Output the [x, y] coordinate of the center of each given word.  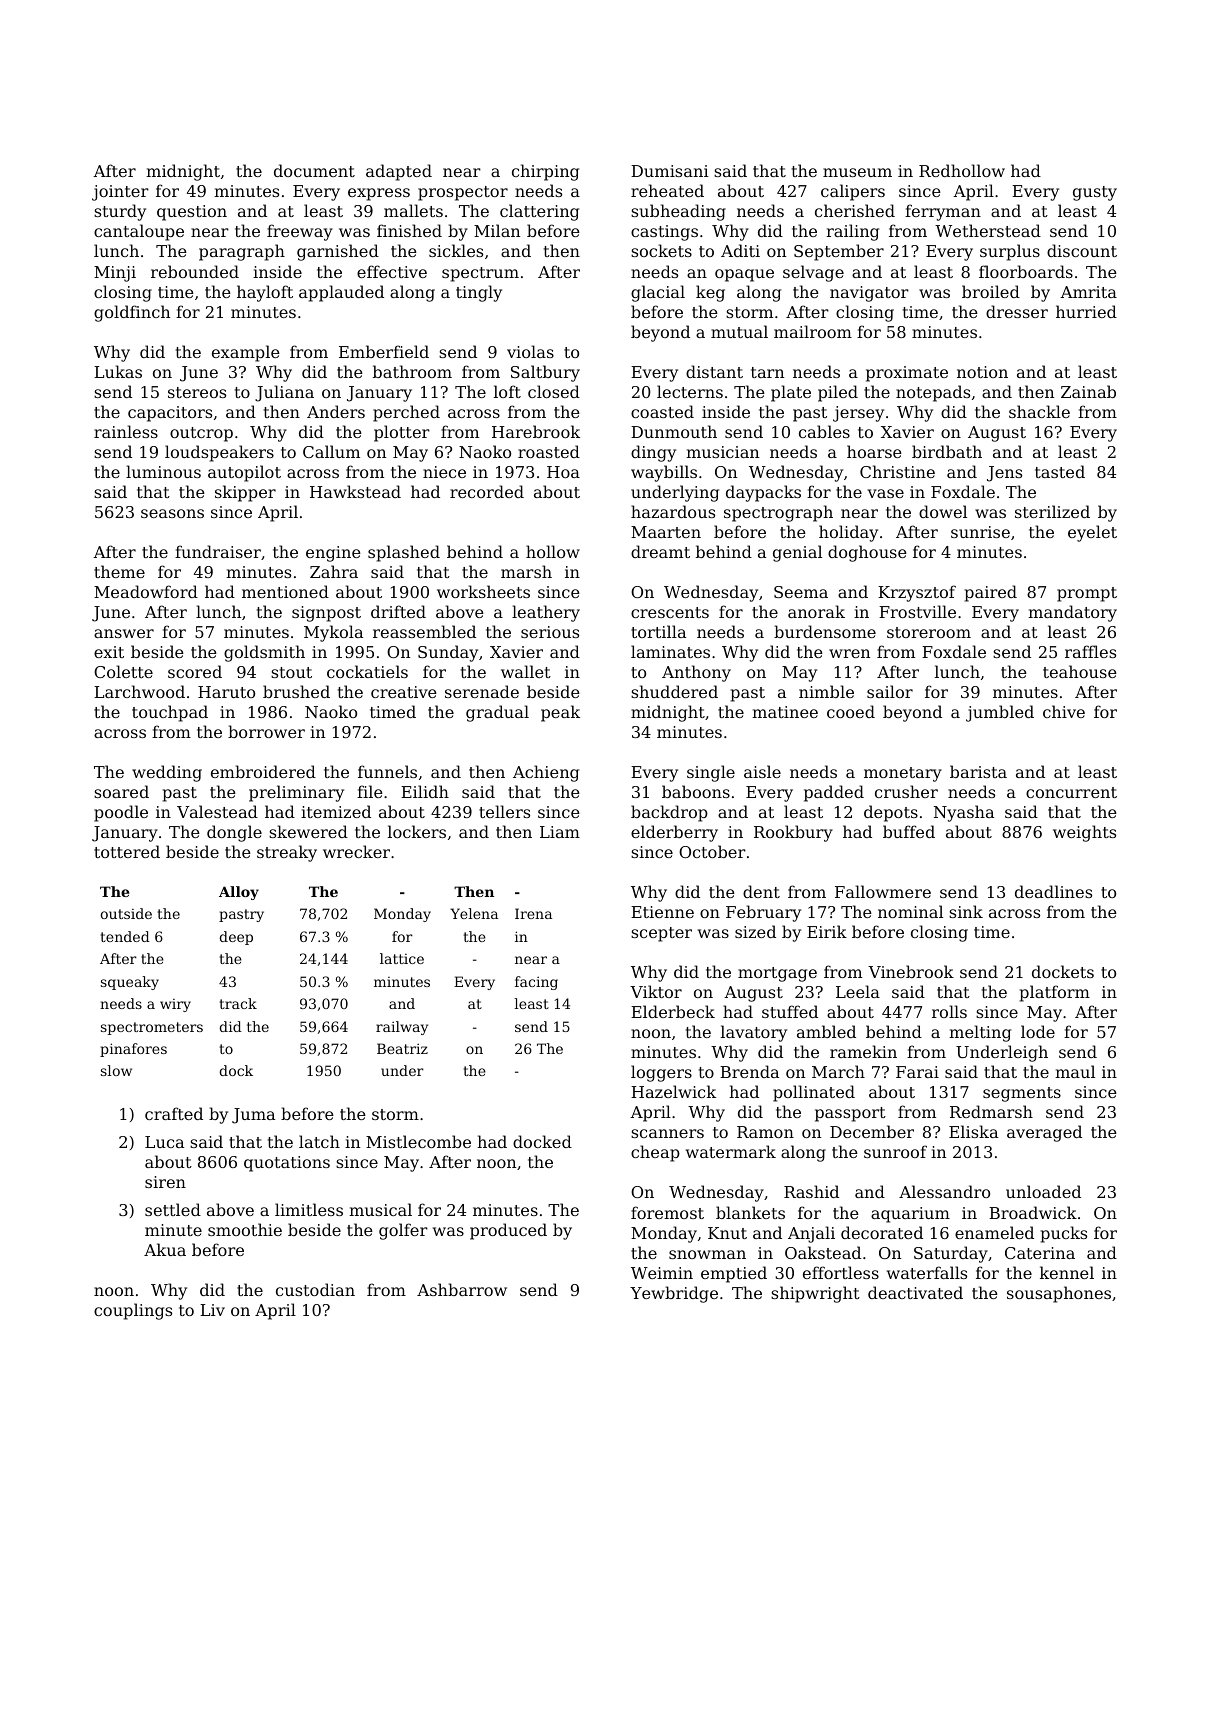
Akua [165, 1249]
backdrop [669, 813]
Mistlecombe [418, 1141]
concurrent [1071, 792]
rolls [949, 1011]
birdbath [947, 451]
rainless [126, 431]
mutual [739, 331]
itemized [336, 811]
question [192, 213]
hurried [1086, 311]
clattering [539, 212]
